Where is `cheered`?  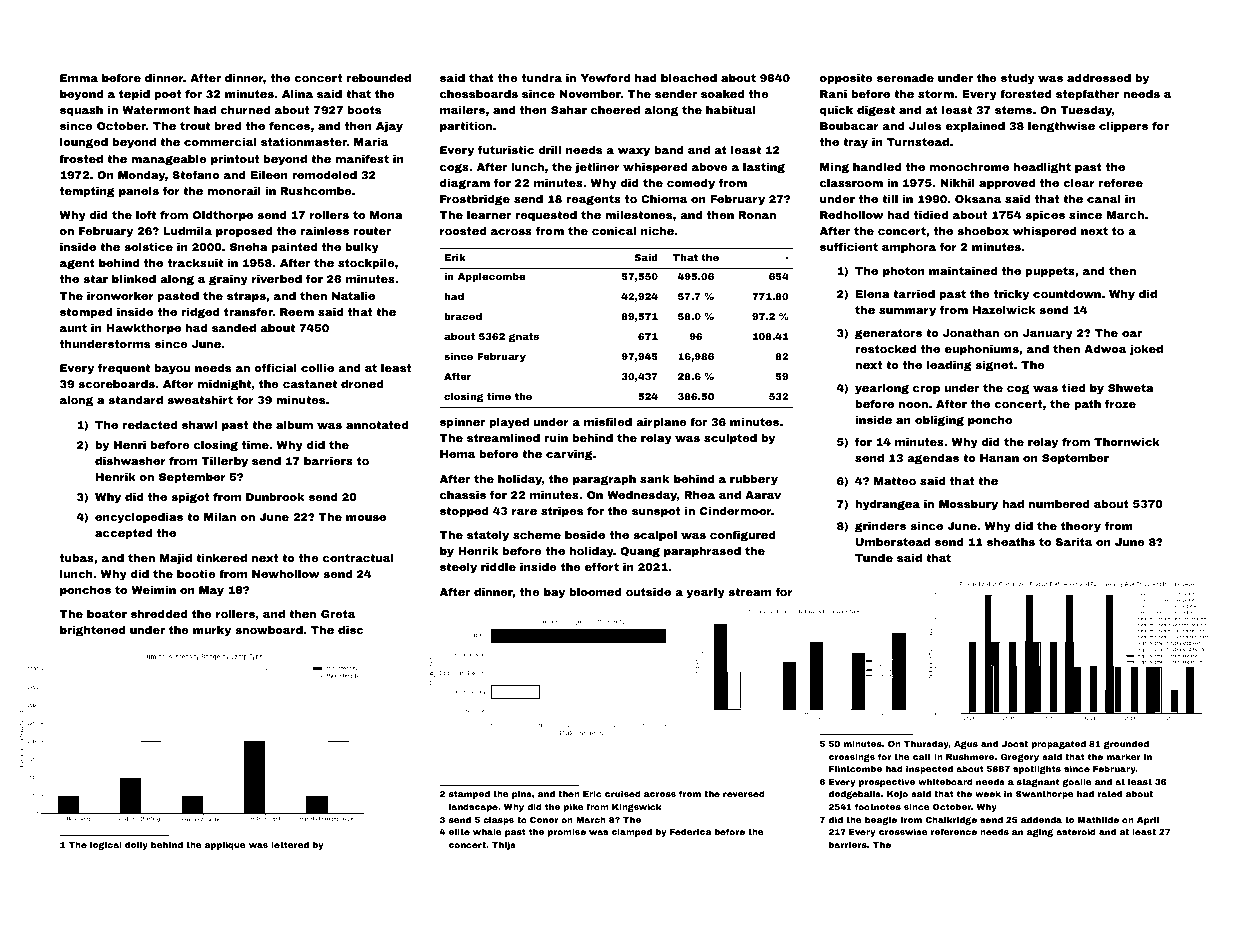 cheered is located at coordinates (615, 110).
